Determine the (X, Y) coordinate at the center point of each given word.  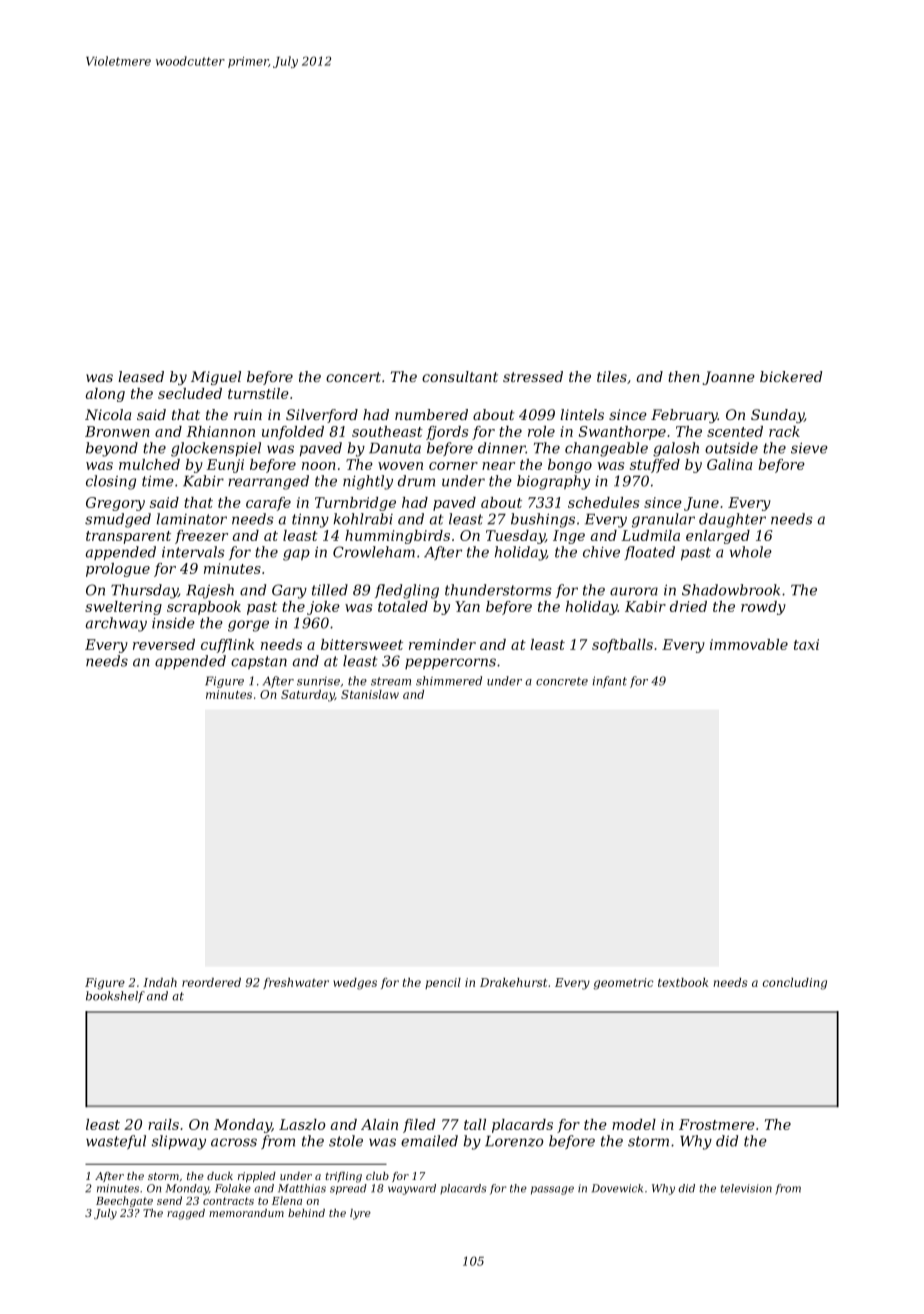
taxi (806, 644)
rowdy (763, 608)
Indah (160, 982)
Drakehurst (513, 982)
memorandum (246, 1213)
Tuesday (515, 537)
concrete (562, 681)
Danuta (395, 448)
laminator (191, 519)
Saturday (308, 696)
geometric (624, 984)
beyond (112, 449)
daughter (732, 520)
